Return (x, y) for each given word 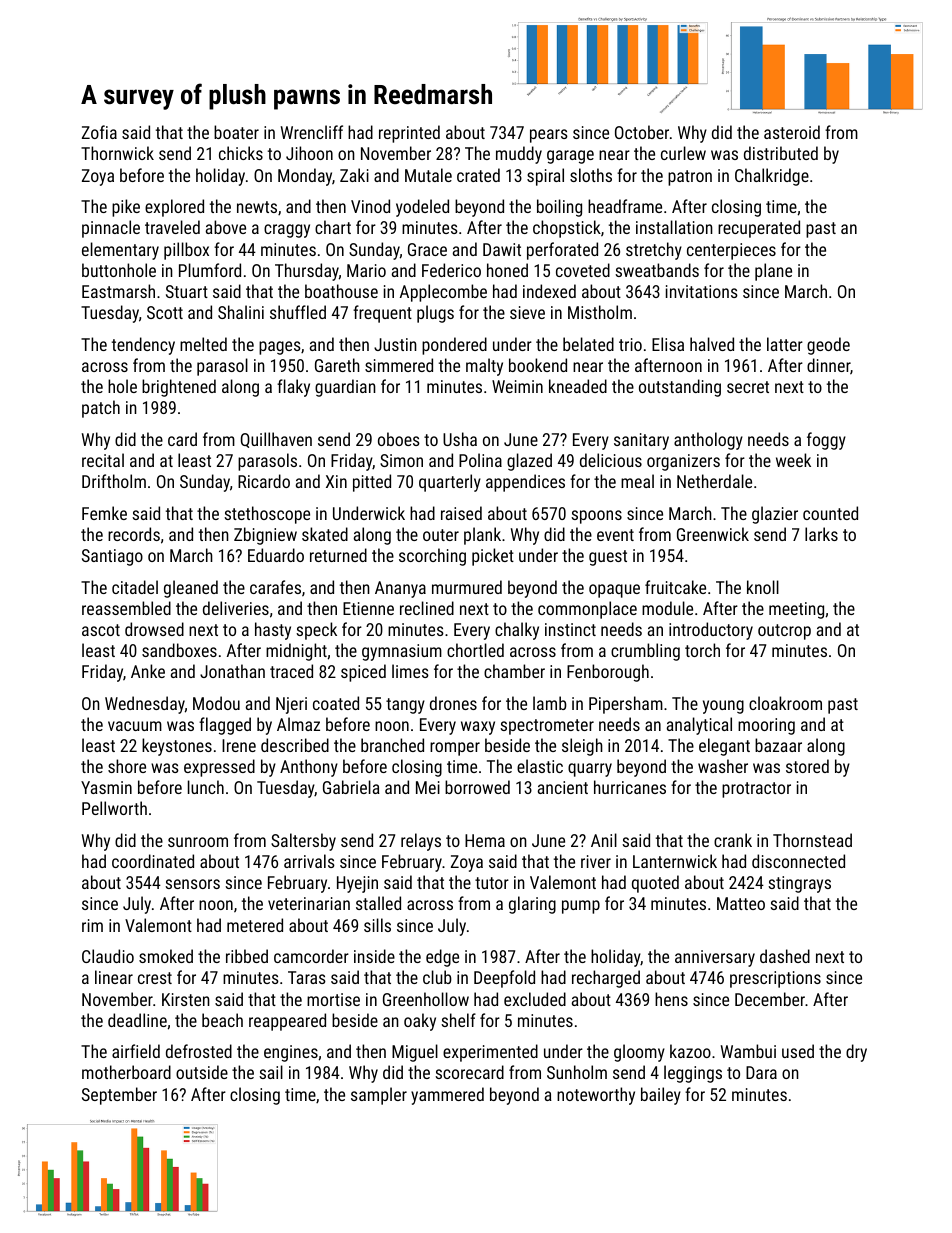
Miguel (415, 1053)
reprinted (409, 134)
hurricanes (630, 787)
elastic (540, 766)
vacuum (135, 726)
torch (702, 650)
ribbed (247, 956)
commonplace (587, 610)
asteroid (792, 132)
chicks (241, 153)
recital (103, 460)
